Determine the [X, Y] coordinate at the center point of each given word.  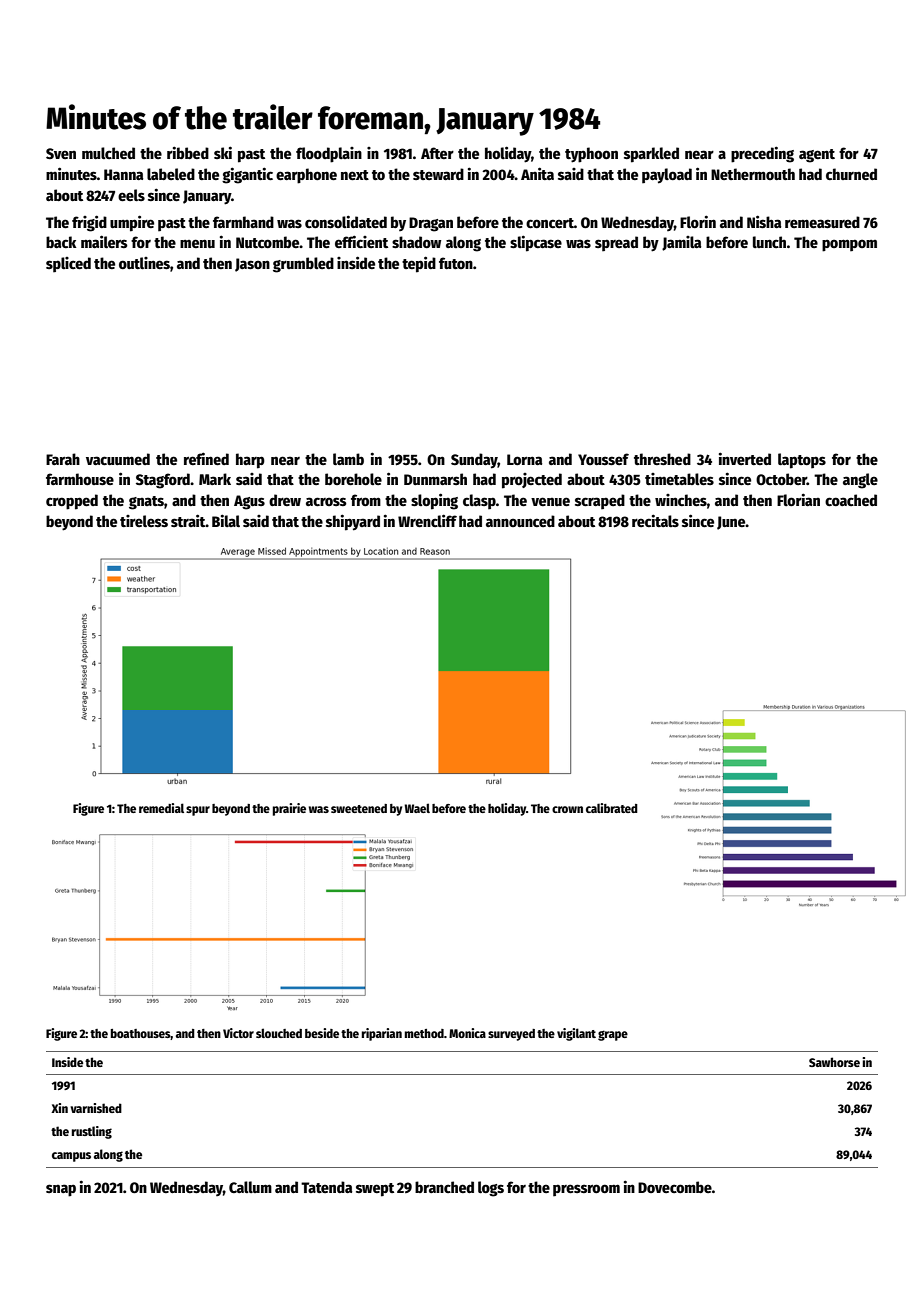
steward [438, 174]
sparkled [651, 155]
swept [375, 1190]
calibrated [612, 808]
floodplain [329, 155]
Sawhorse [834, 1062]
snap [61, 1190]
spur [198, 811]
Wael [417, 808]
